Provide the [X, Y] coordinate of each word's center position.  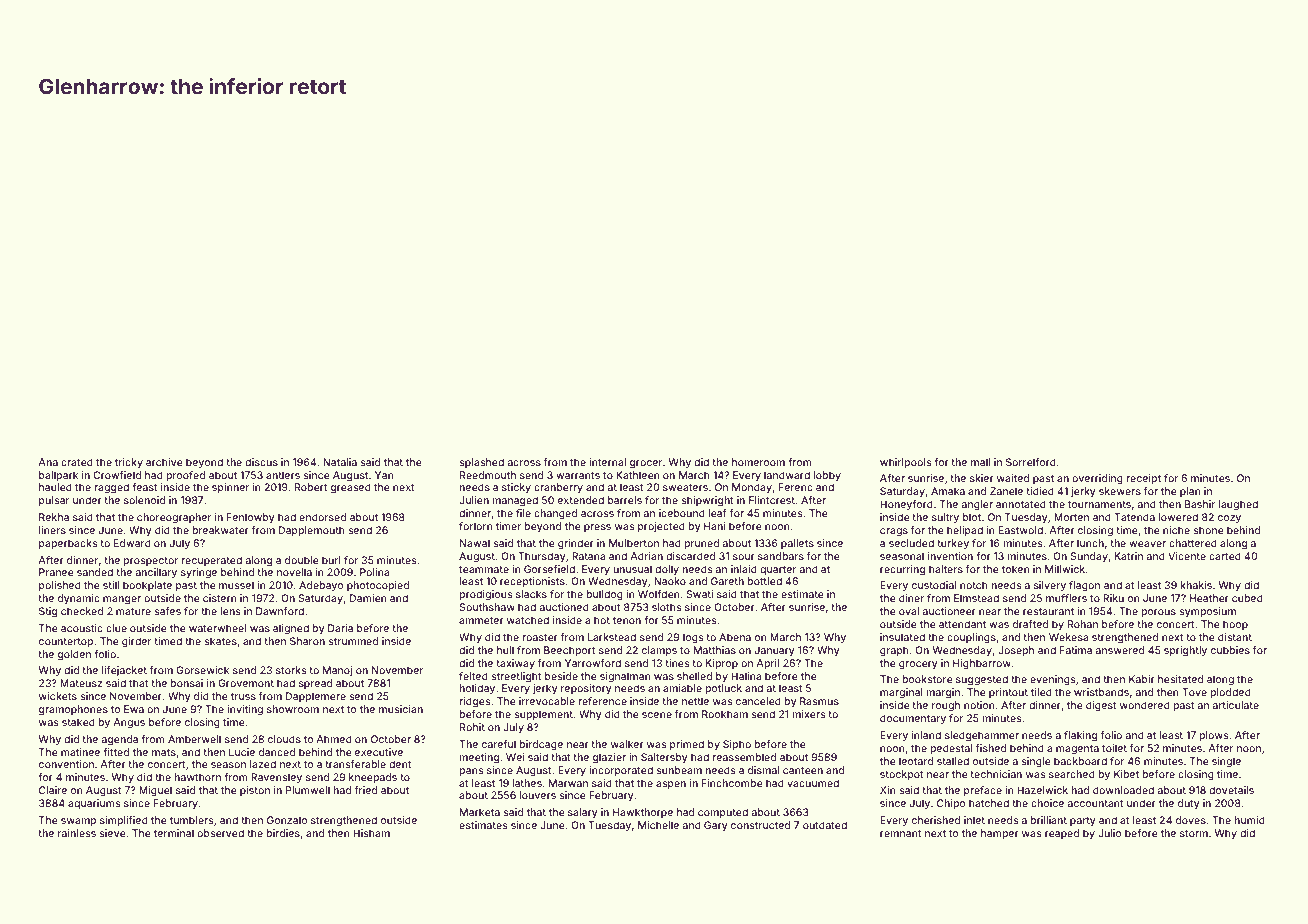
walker [627, 744]
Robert [311, 487]
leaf [717, 513]
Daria [340, 628]
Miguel [155, 791]
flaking [1080, 736]
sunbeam [679, 770]
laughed [1238, 505]
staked [78, 722]
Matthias [715, 650]
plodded [1230, 693]
